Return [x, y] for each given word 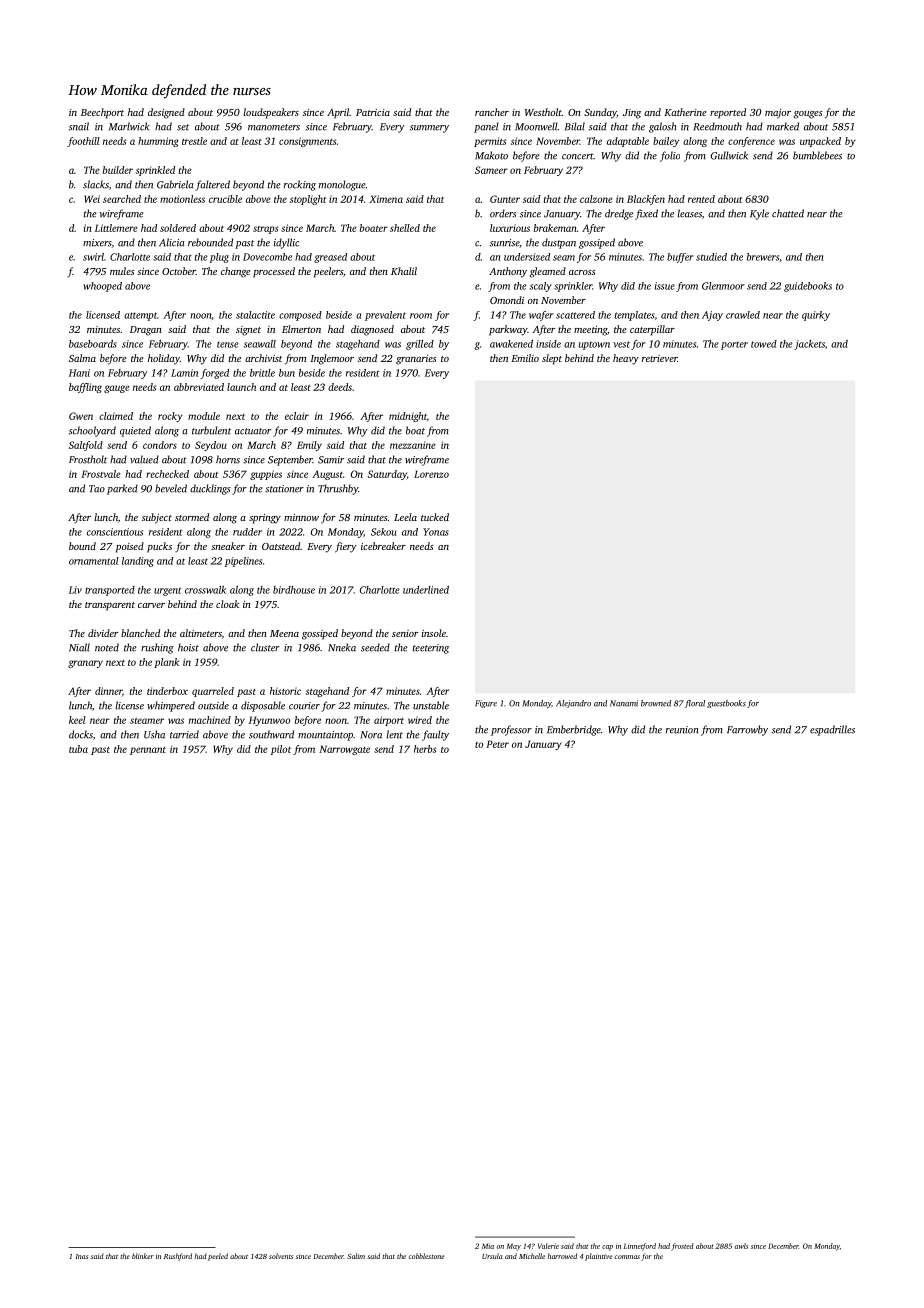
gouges [808, 115]
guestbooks [726, 704]
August [327, 475]
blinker [143, 1256]
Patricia [373, 112]
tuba [78, 749]
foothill [83, 142]
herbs [425, 749]
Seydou [211, 446]
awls [741, 1246]
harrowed [562, 1256]
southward [271, 734]
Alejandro [573, 704]
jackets [809, 345]
